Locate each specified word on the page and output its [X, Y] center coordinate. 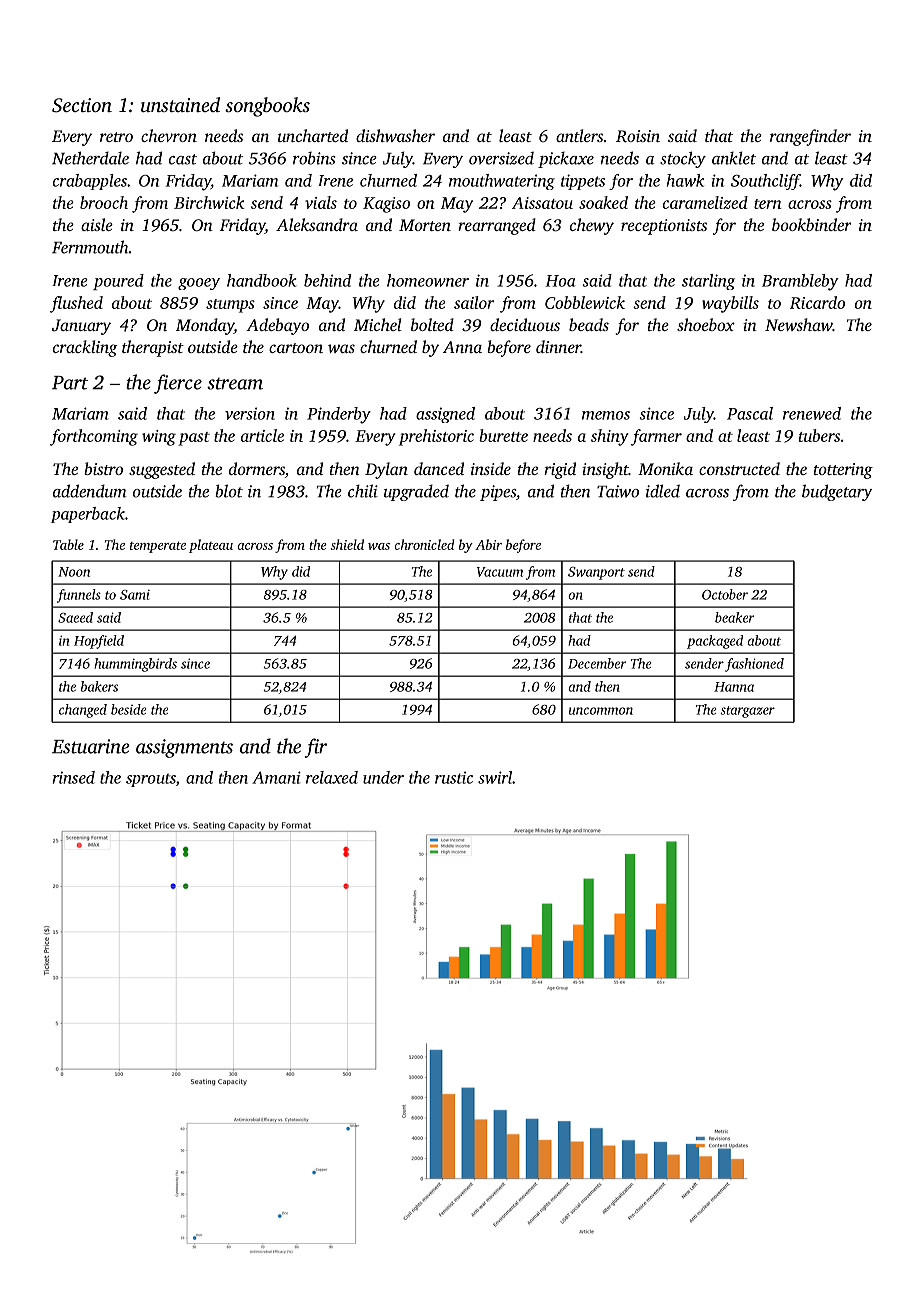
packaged [715, 642]
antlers [579, 135]
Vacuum [500, 572]
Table [68, 544]
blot [229, 491]
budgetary [837, 492]
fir [316, 748]
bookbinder [811, 224]
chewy [592, 226]
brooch [104, 202]
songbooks [267, 107]
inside [491, 468]
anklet [734, 158]
